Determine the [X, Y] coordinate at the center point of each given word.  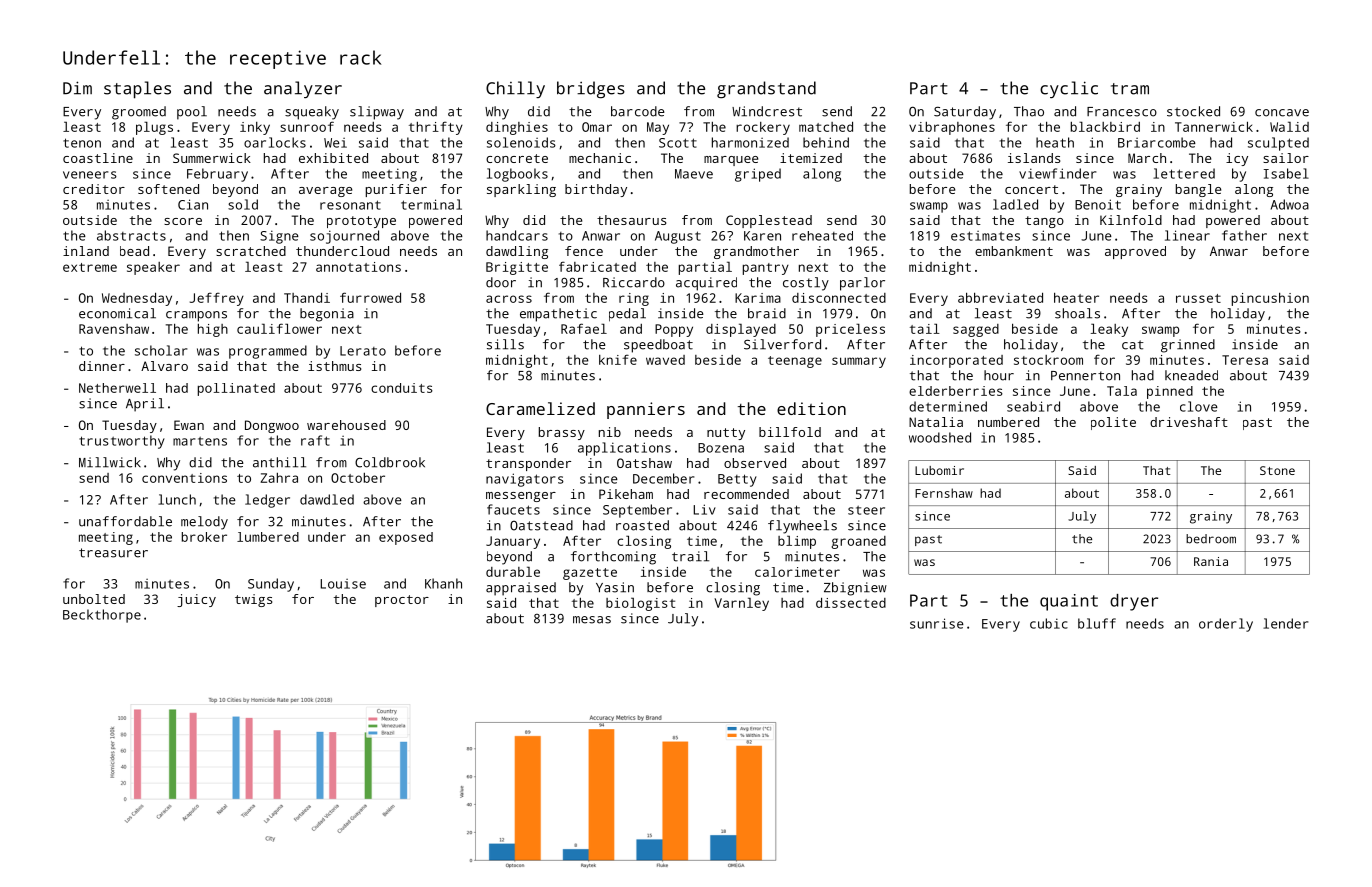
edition [811, 408]
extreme [90, 267]
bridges [591, 89]
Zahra [279, 478]
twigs [253, 600]
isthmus [334, 366]
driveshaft [1189, 422]
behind [826, 142]
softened [168, 189]
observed [755, 463]
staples [137, 90]
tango [1044, 222]
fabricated [597, 266]
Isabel [1286, 173]
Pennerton [1085, 376]
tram [1130, 89]
